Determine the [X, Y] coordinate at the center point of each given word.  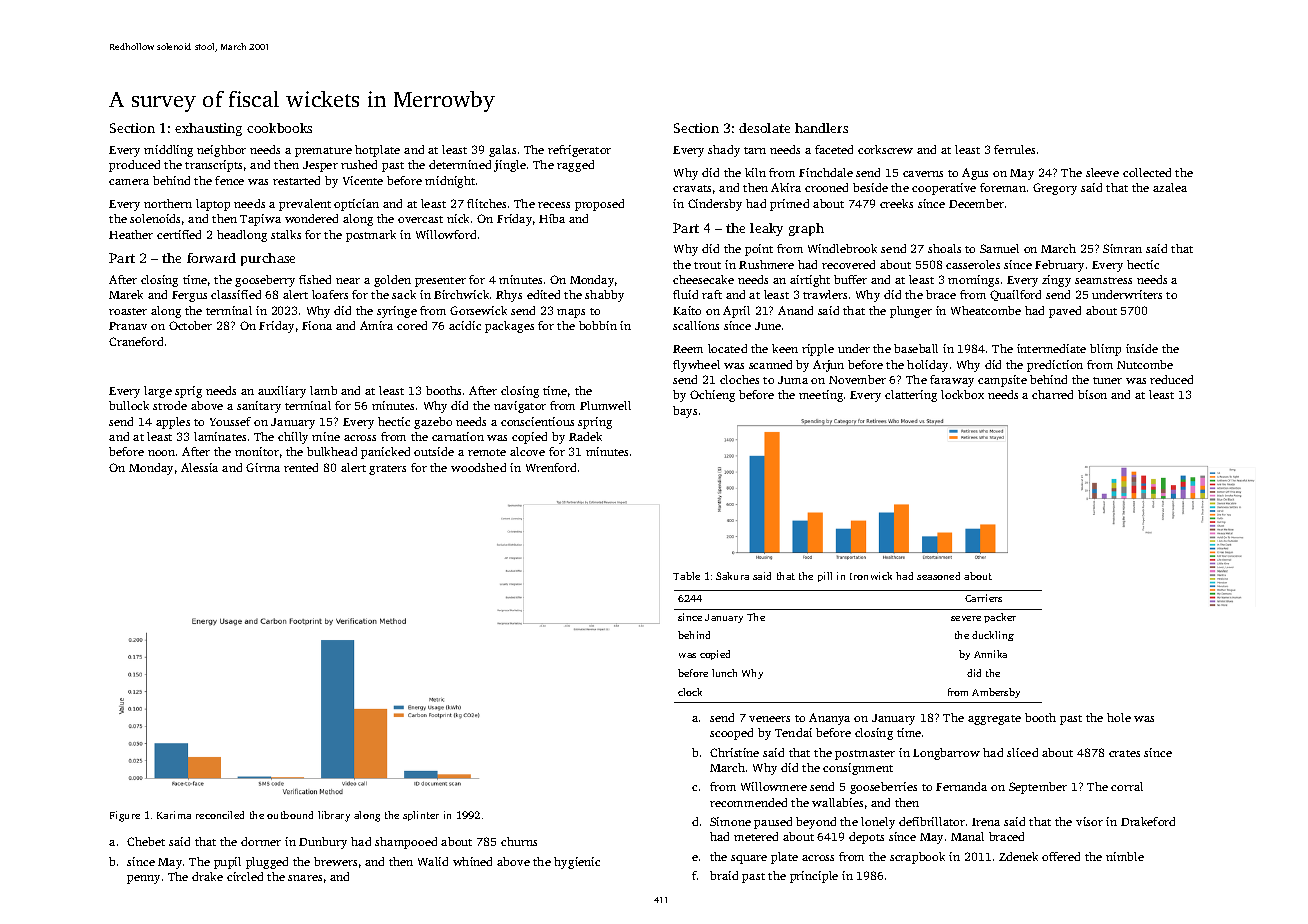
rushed [359, 164]
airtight [810, 281]
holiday [927, 366]
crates [1124, 753]
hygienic [577, 863]
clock [690, 692]
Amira [376, 325]
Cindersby [715, 205]
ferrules [1014, 149]
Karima [174, 815]
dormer [261, 841]
